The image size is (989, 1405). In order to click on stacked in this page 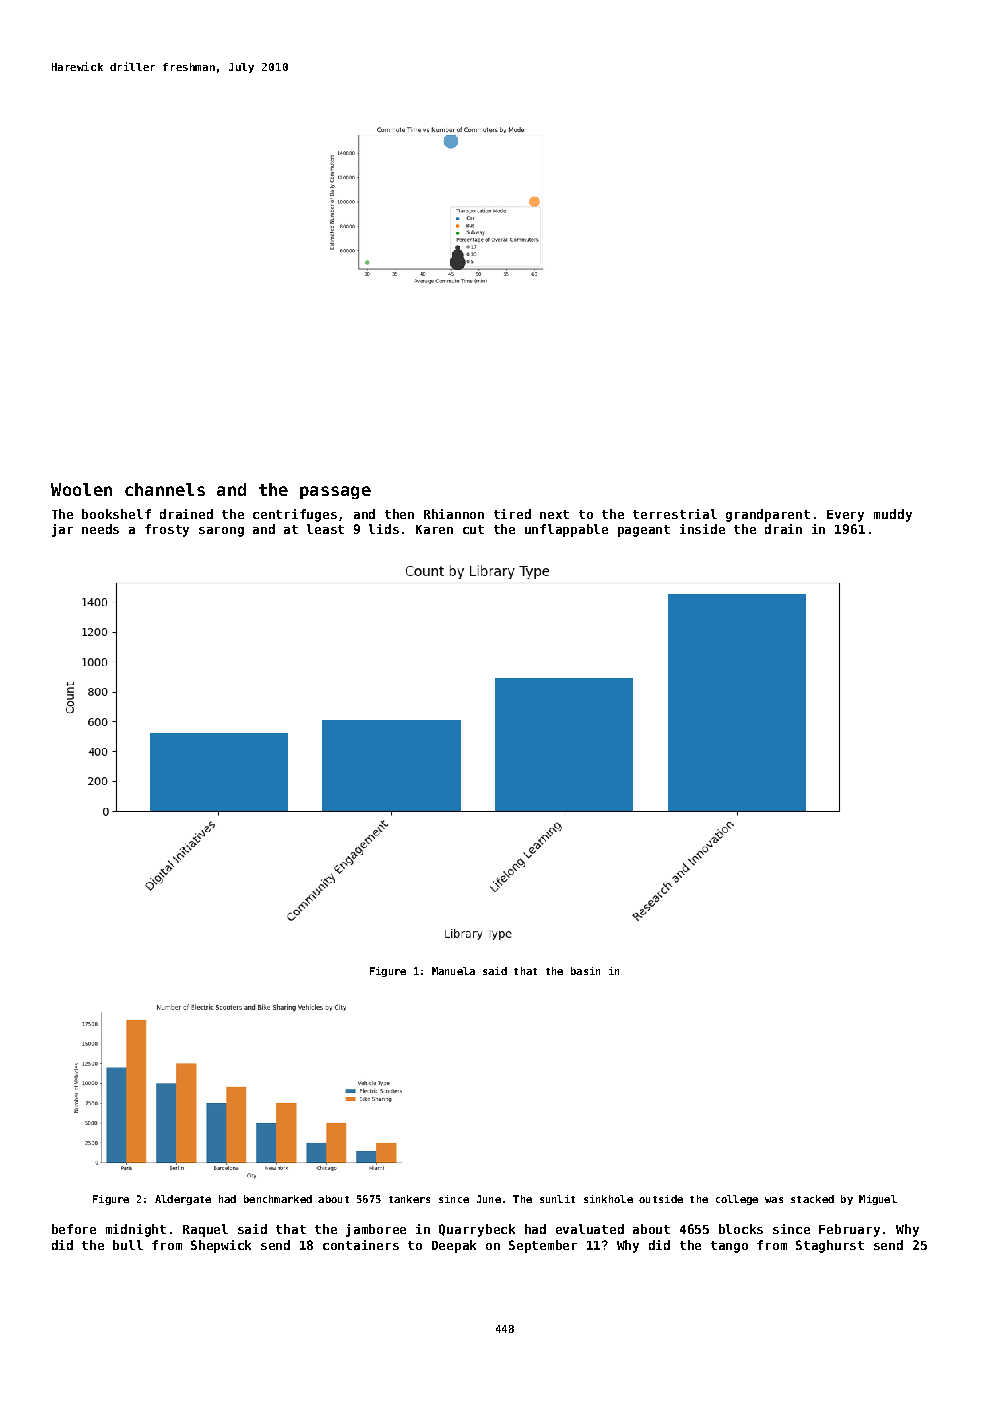, I will do `click(812, 1199)`.
